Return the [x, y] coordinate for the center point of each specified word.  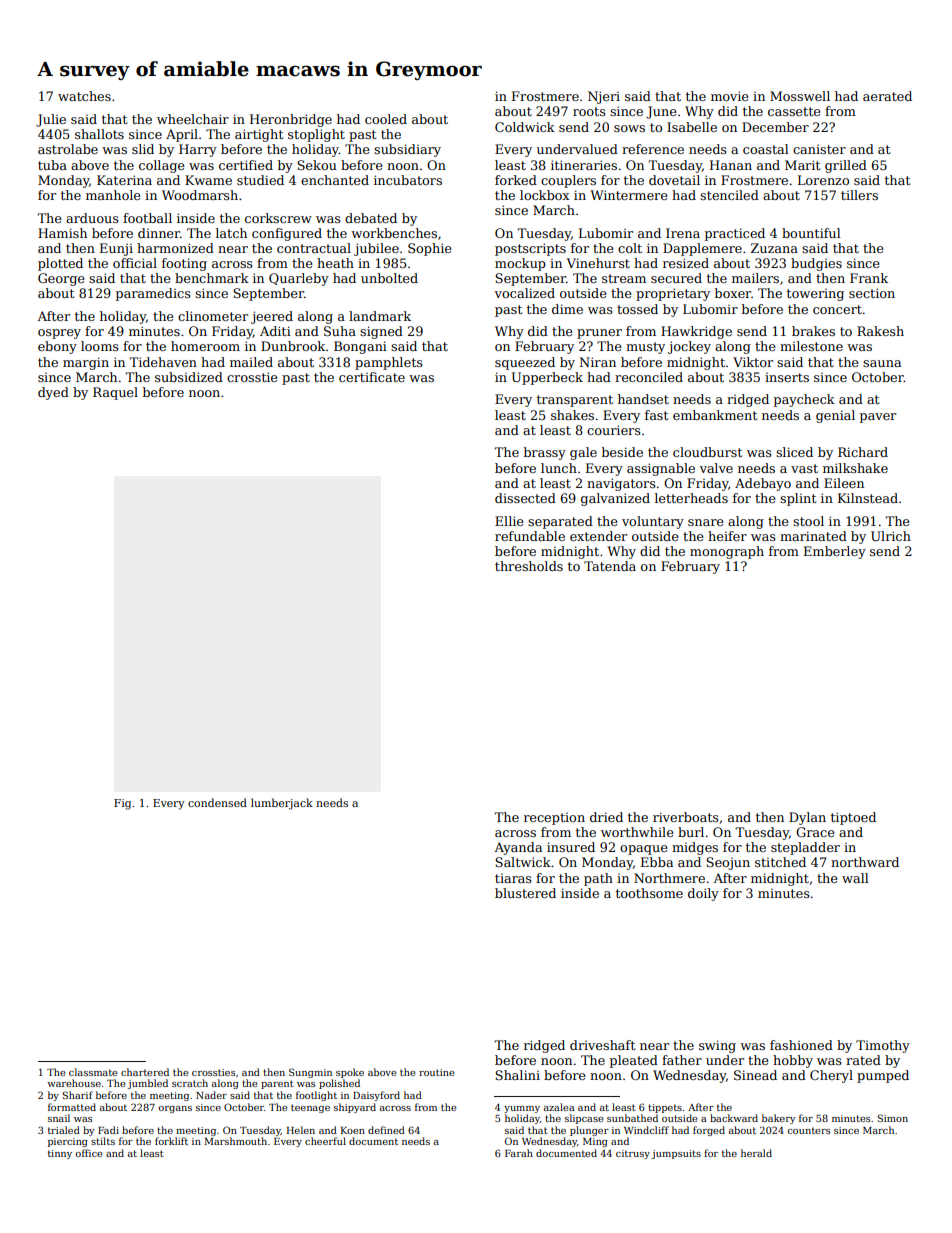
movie [730, 96]
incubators [408, 180]
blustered [525, 893]
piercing [68, 1142]
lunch [559, 468]
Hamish [62, 233]
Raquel [115, 393]
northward [865, 862]
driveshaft [602, 1045]
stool [808, 521]
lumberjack [282, 804]
